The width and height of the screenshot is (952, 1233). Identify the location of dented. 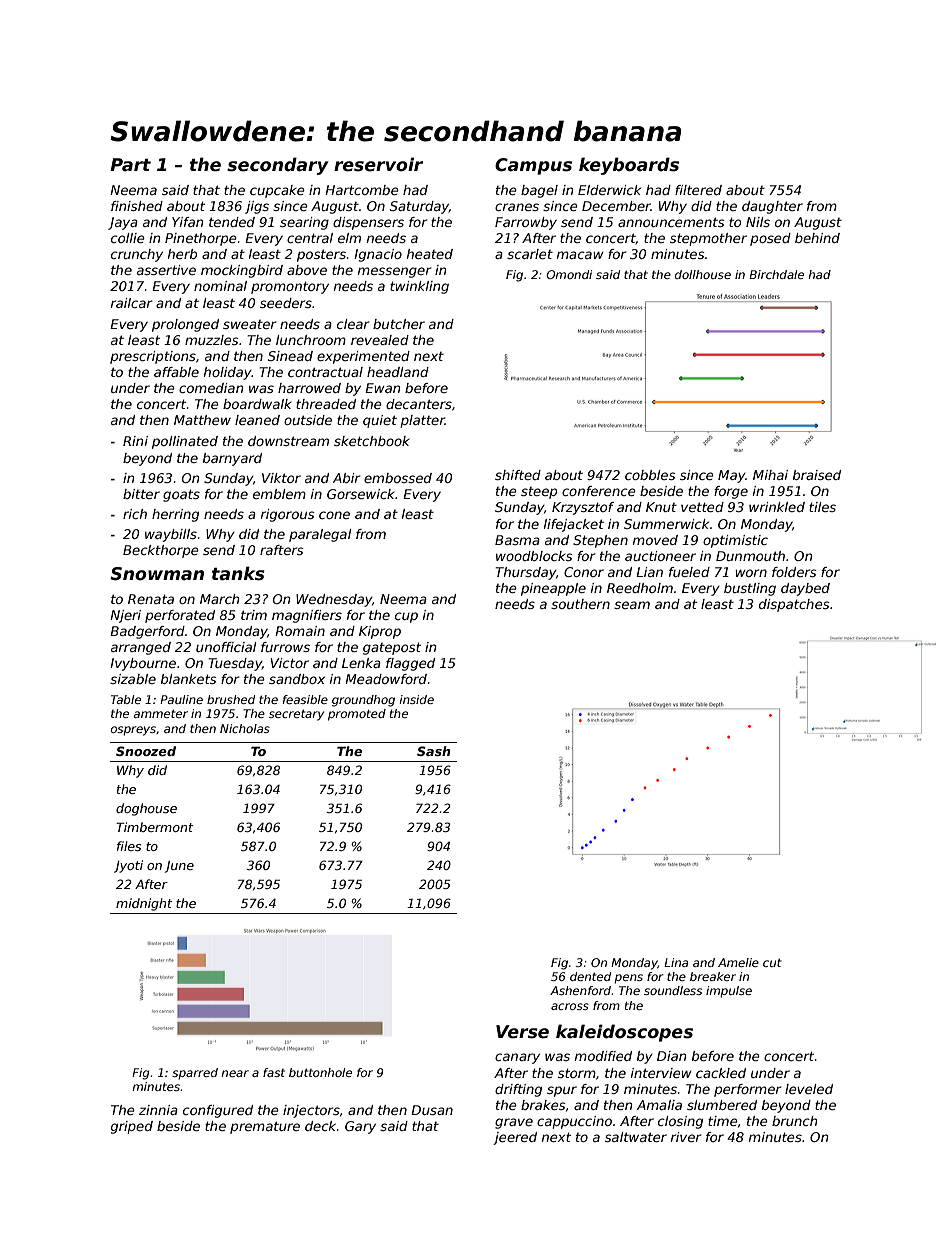
(590, 976).
